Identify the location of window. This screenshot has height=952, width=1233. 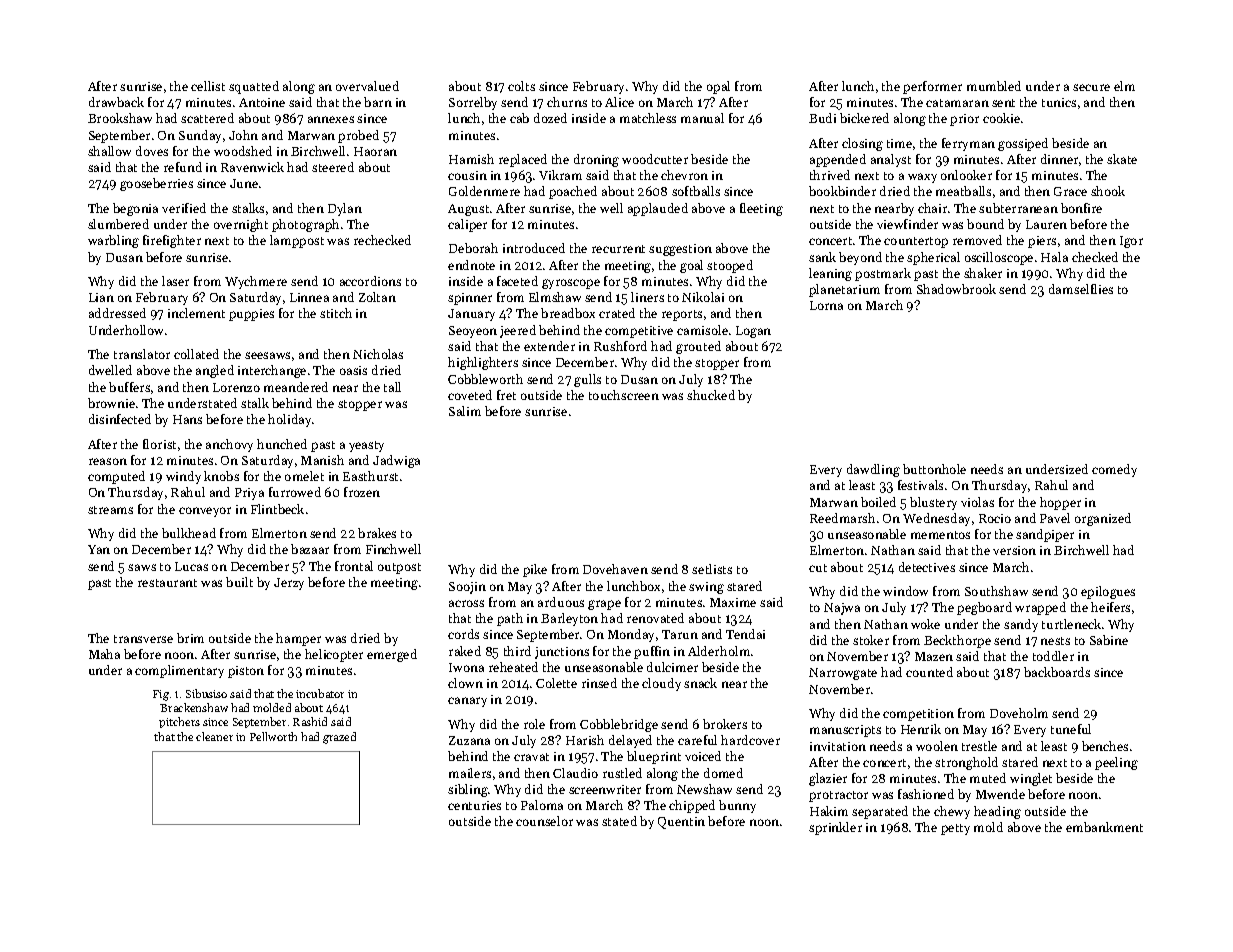
(905, 591).
